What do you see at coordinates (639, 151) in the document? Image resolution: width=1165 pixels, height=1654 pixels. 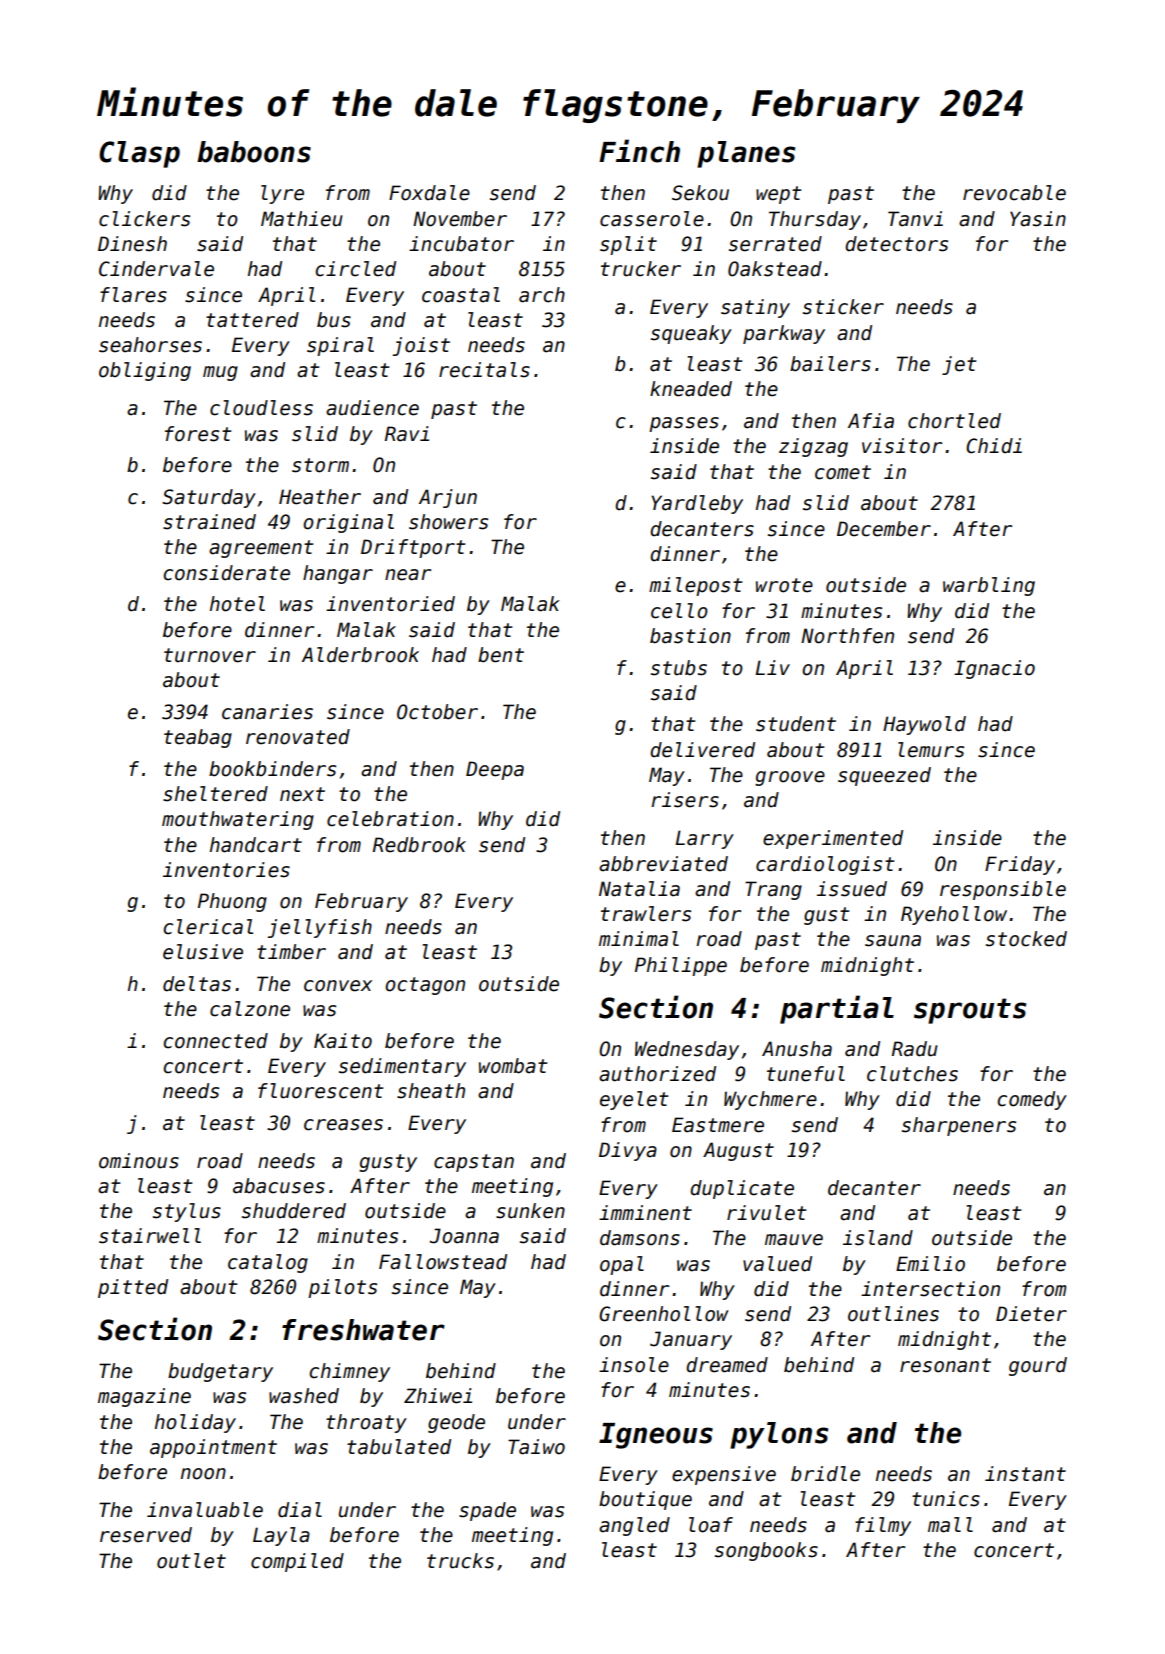 I see `Finch` at bounding box center [639, 151].
